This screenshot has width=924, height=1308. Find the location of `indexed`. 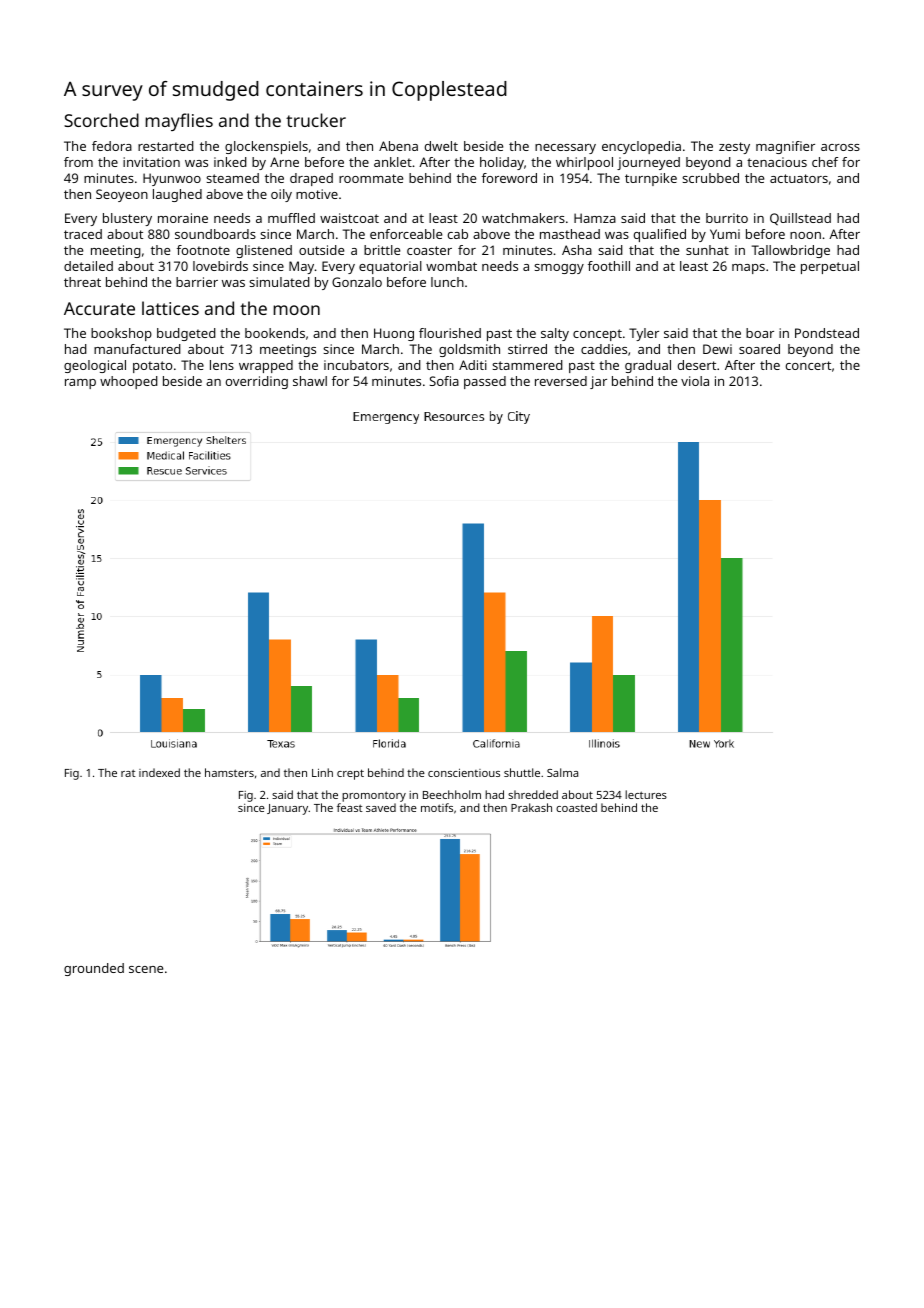

indexed is located at coordinates (159, 772).
